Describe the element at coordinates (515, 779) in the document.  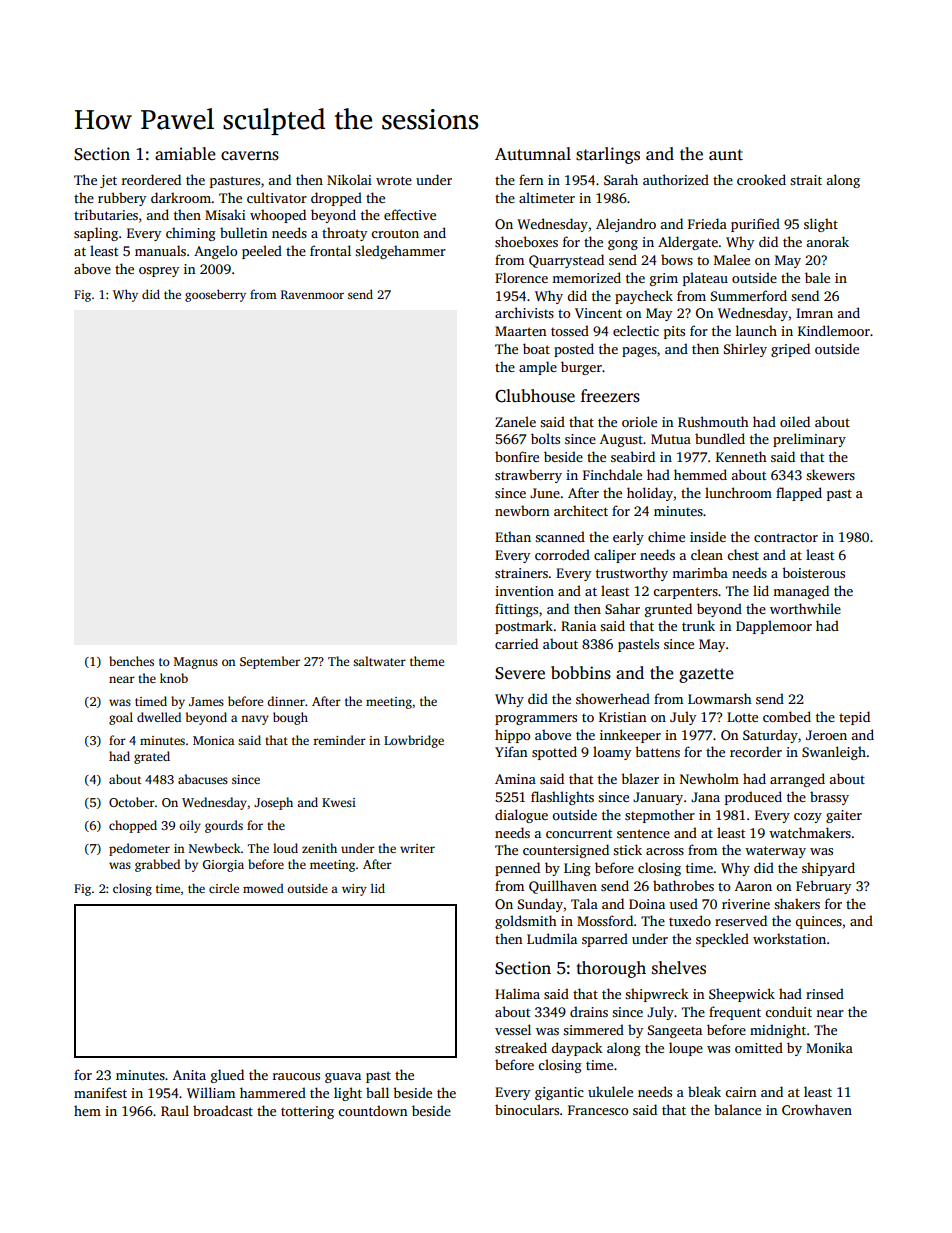
I see `Amina` at that location.
